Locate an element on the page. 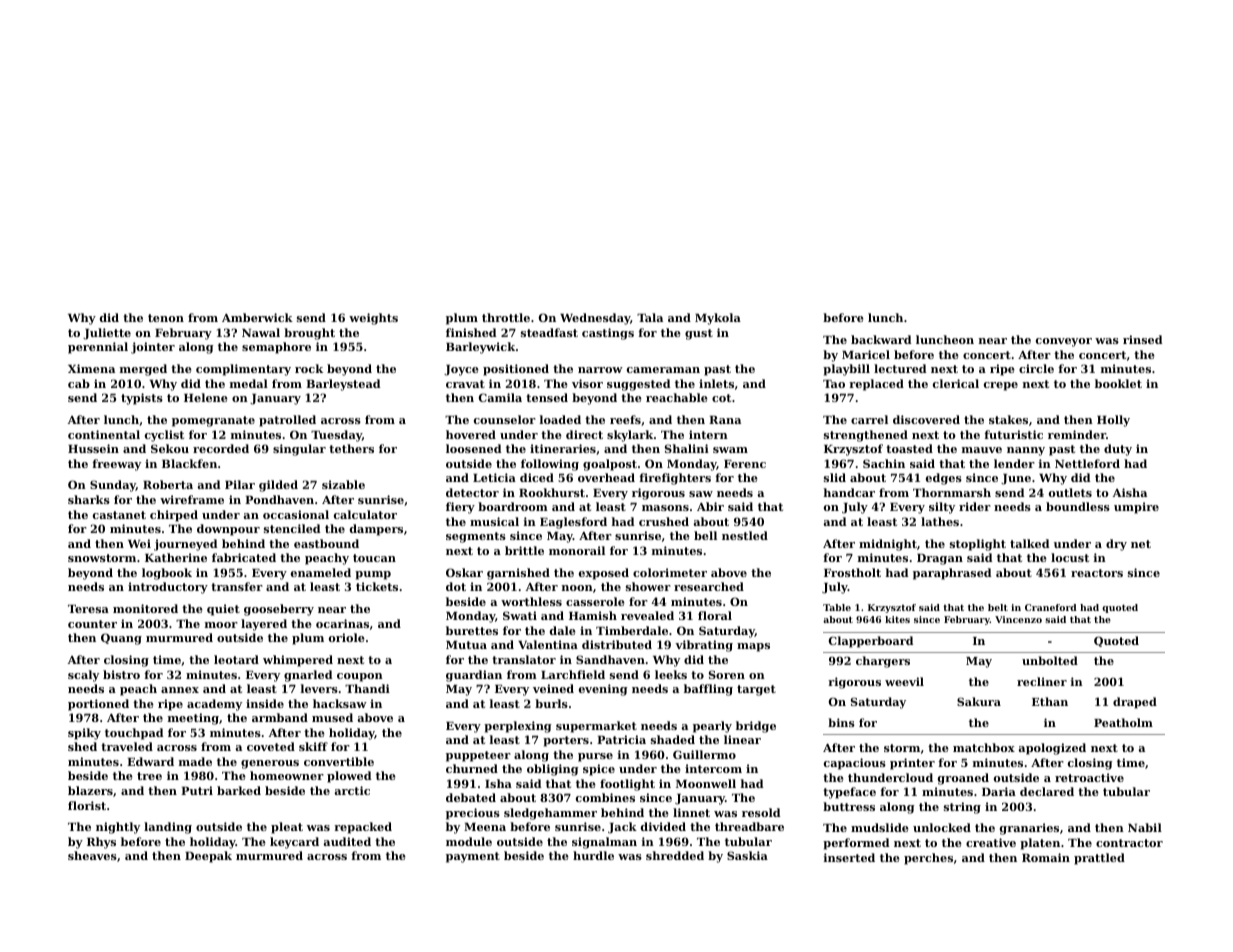  boardroom is located at coordinates (513, 506).
